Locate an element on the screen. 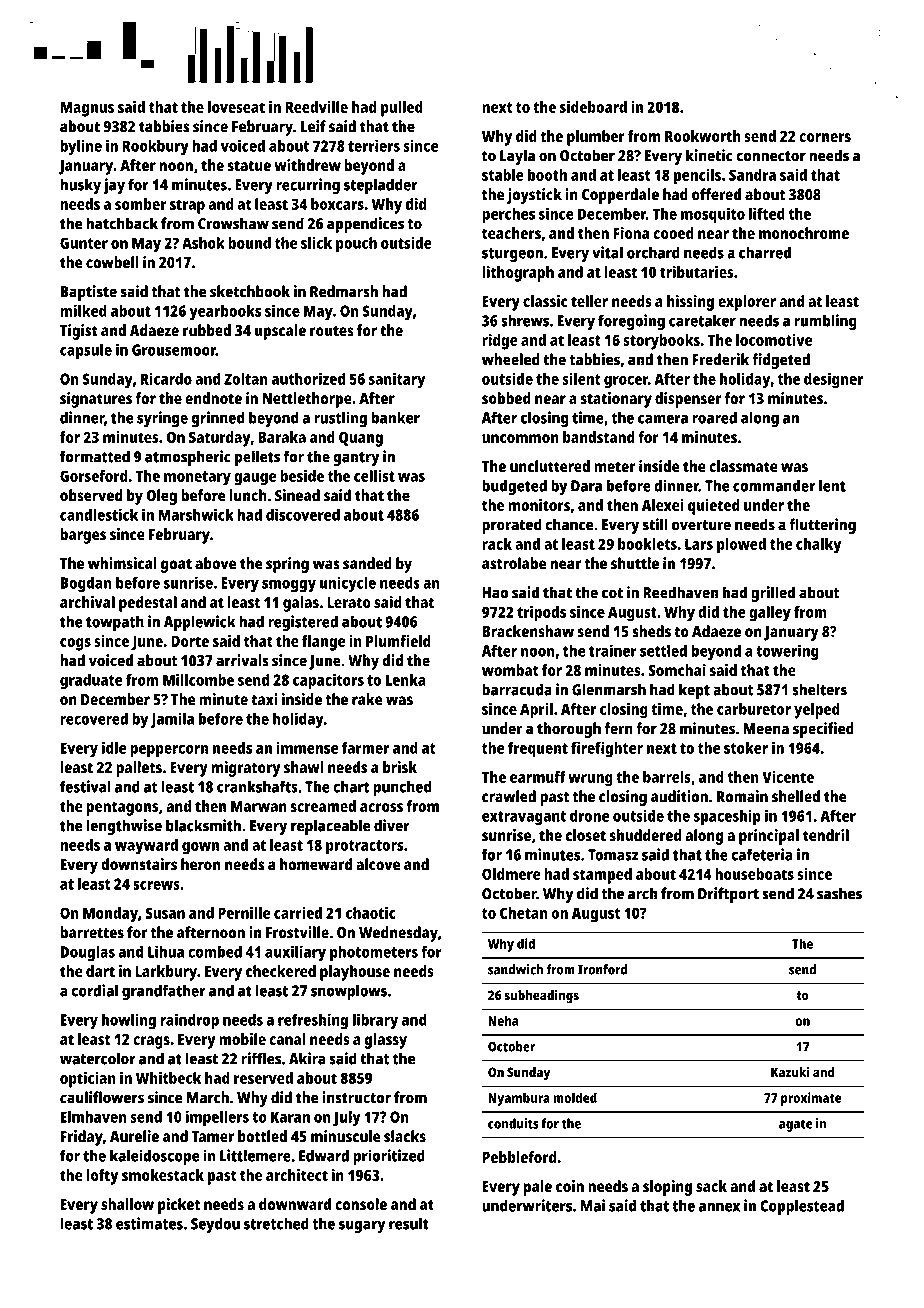  Lenka is located at coordinates (406, 680).
